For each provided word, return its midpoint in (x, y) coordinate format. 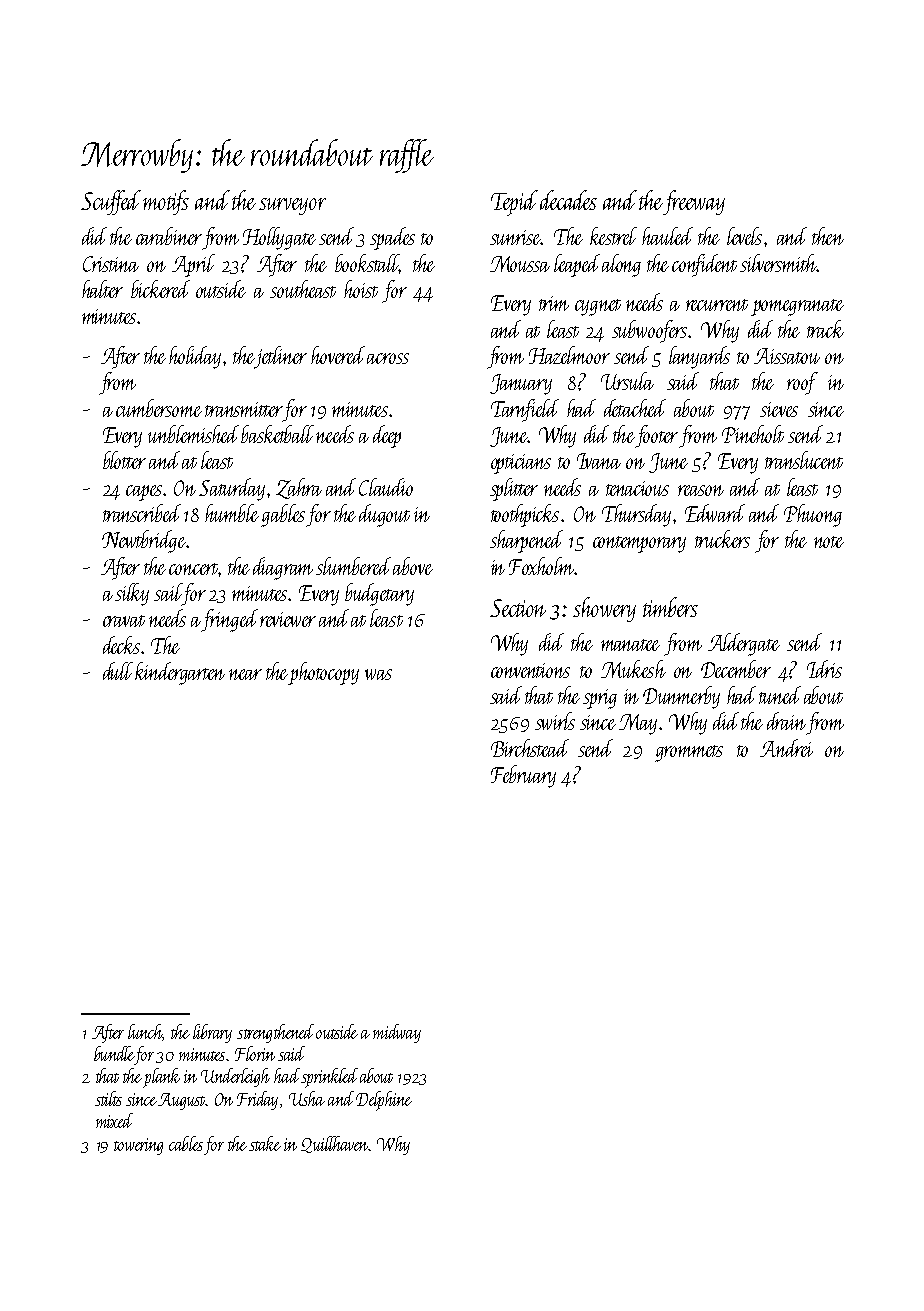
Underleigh (235, 1077)
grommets (689, 753)
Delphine (384, 1101)
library (212, 1033)
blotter (124, 460)
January (521, 384)
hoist (361, 289)
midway (397, 1033)
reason (701, 490)
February (523, 776)
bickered (160, 289)
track (825, 329)
